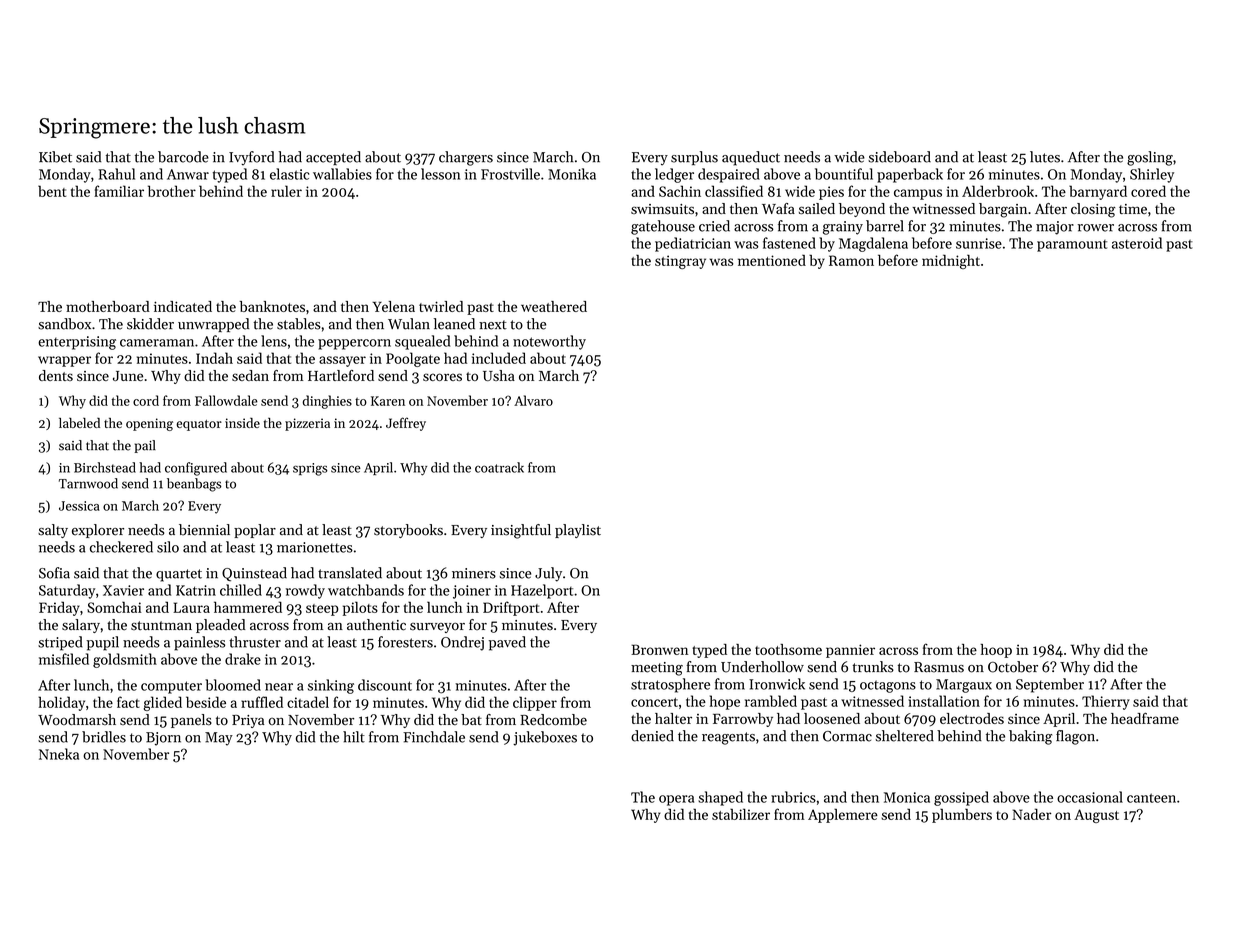 The width and height of the screenshot is (1233, 952). I want to click on playlist, so click(578, 531).
